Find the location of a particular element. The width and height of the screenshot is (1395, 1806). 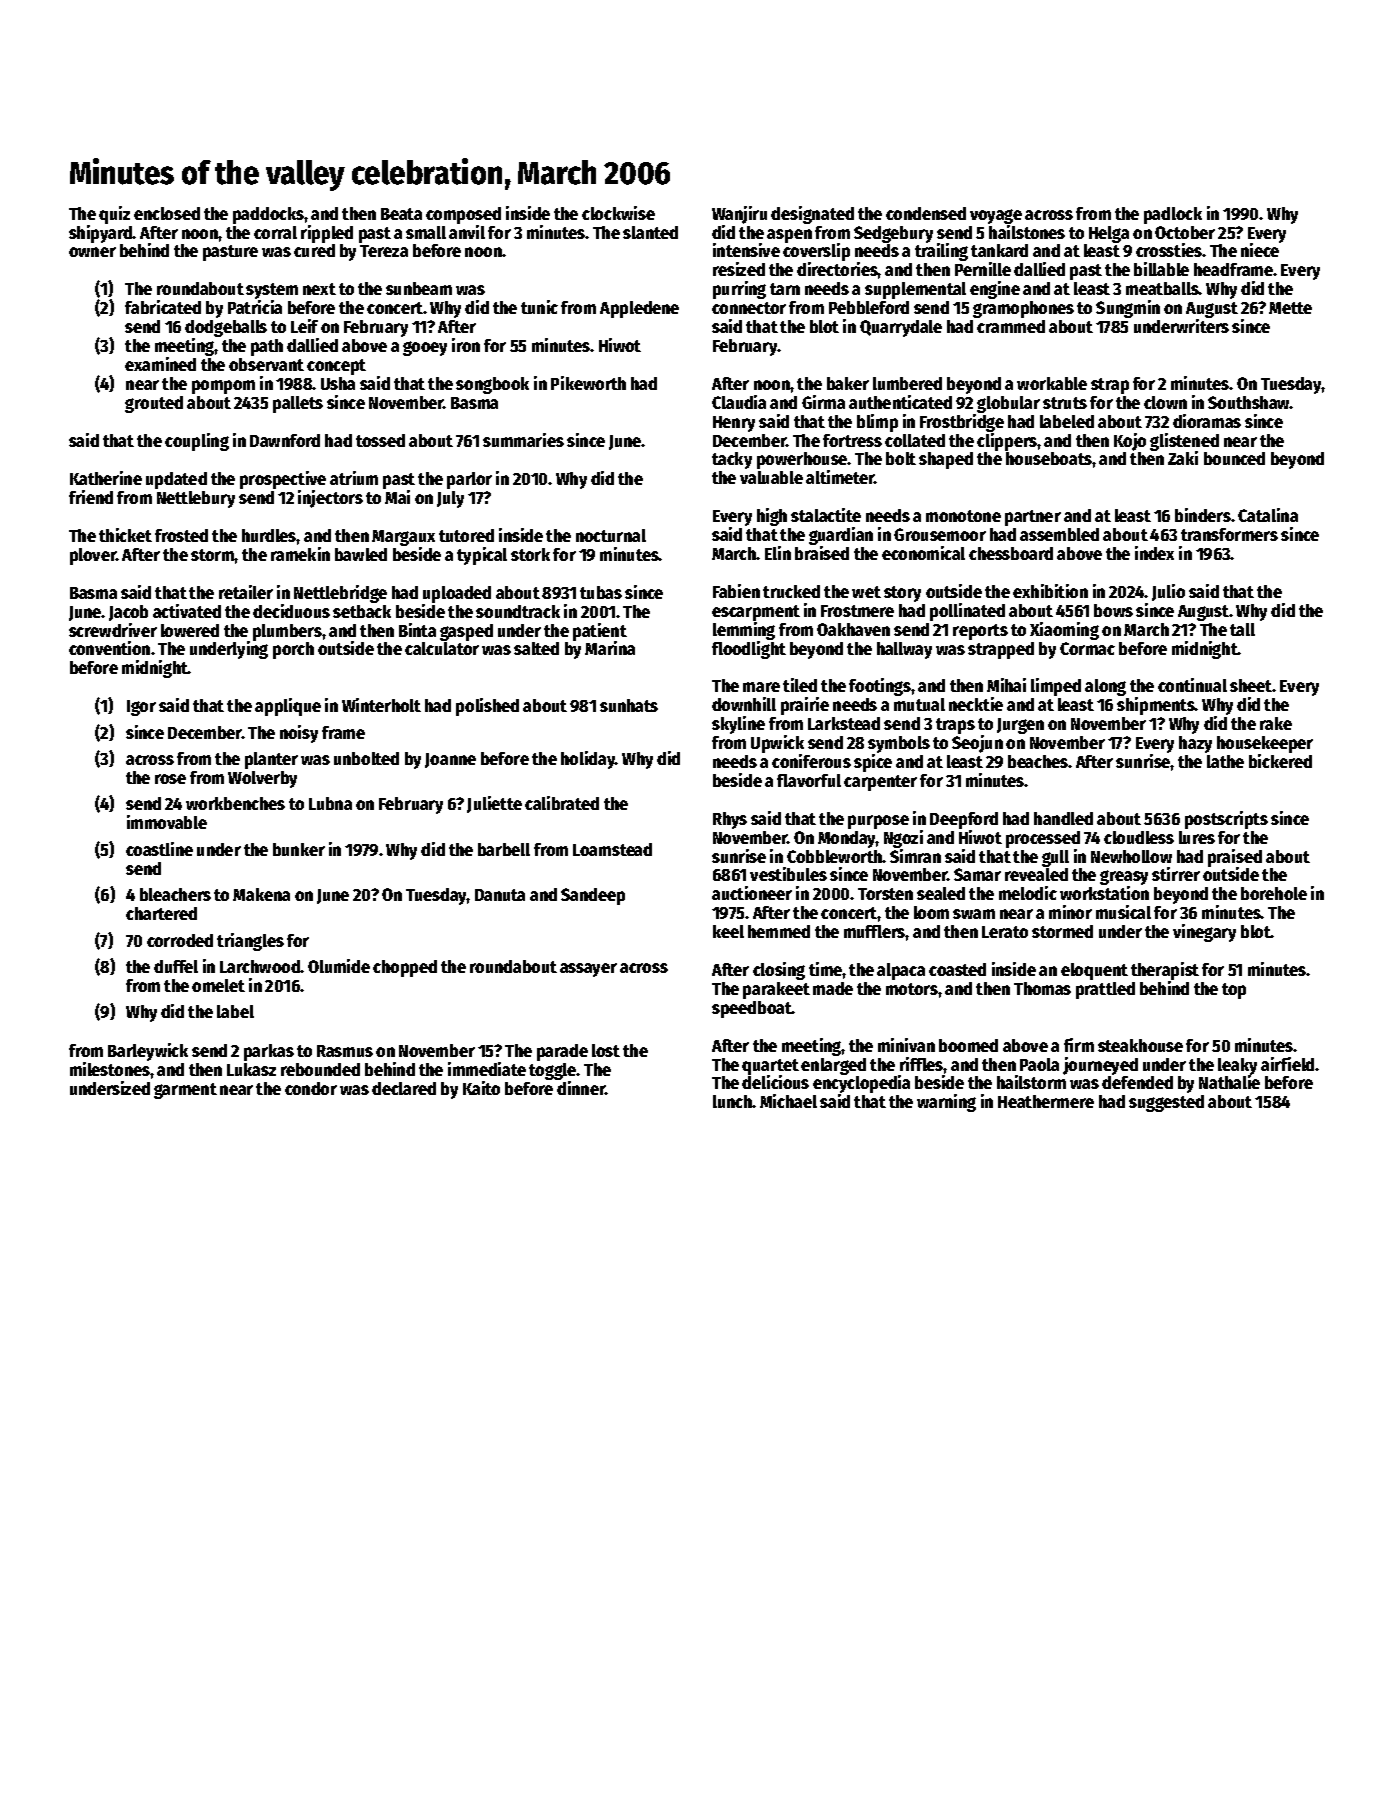

garment is located at coordinates (185, 1091).
